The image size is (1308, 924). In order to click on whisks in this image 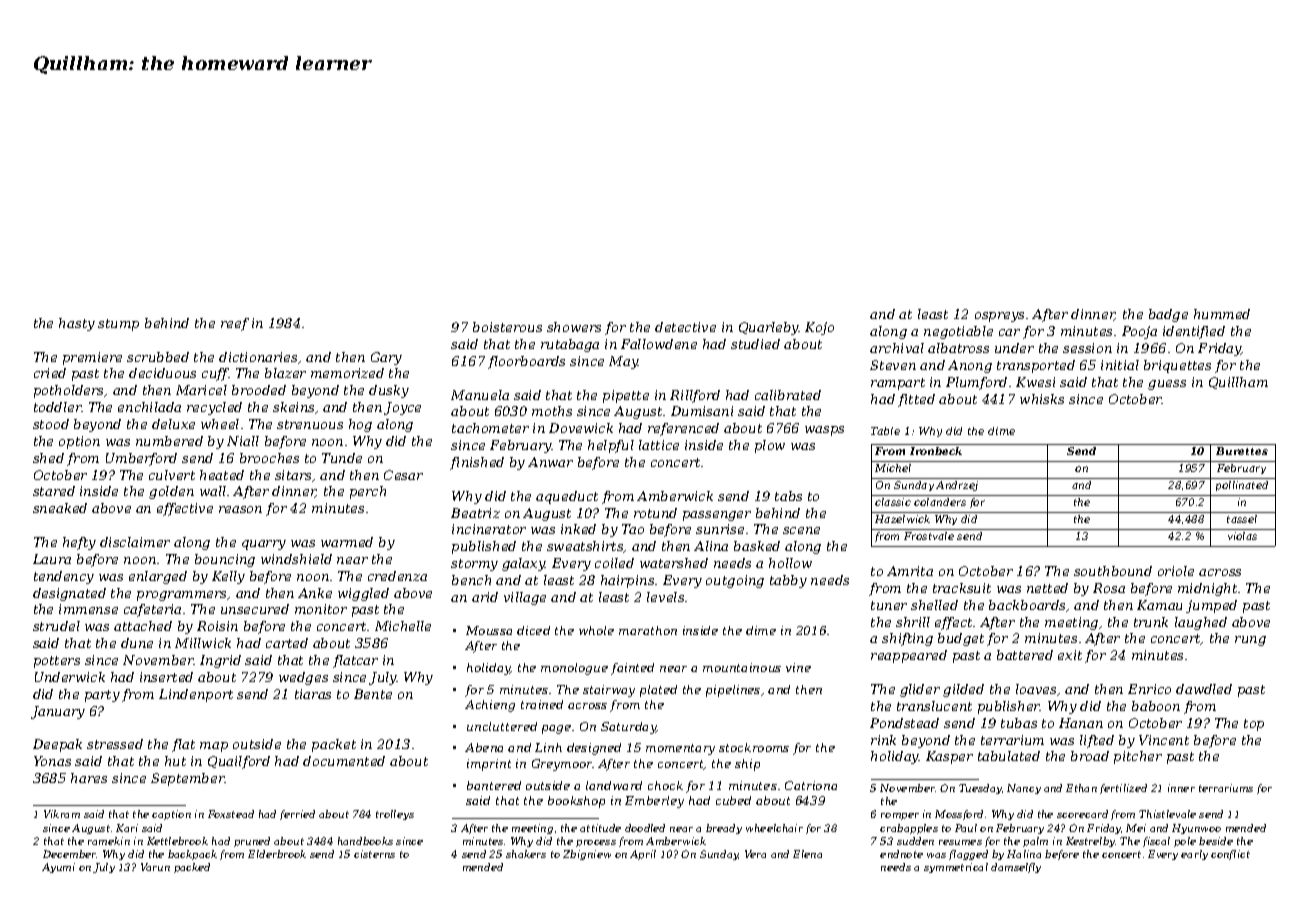, I will do `click(1042, 399)`.
